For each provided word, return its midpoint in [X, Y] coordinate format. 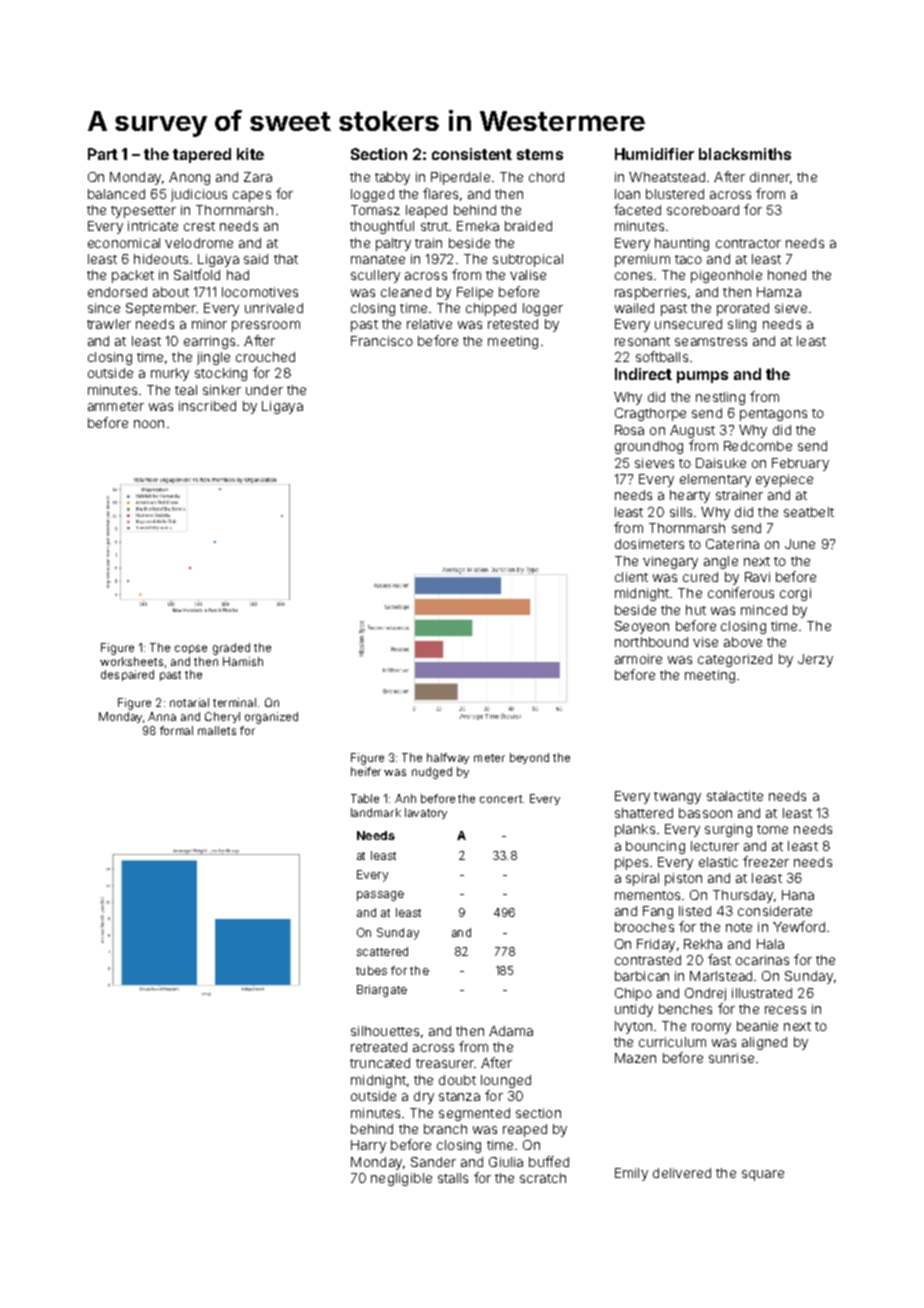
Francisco [382, 341]
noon [149, 424]
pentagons [773, 415]
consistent [472, 154]
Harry [368, 1146]
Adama [511, 1031]
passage [380, 896]
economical [124, 243]
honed [787, 275]
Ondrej [705, 994]
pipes [631, 863]
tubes [371, 970]
